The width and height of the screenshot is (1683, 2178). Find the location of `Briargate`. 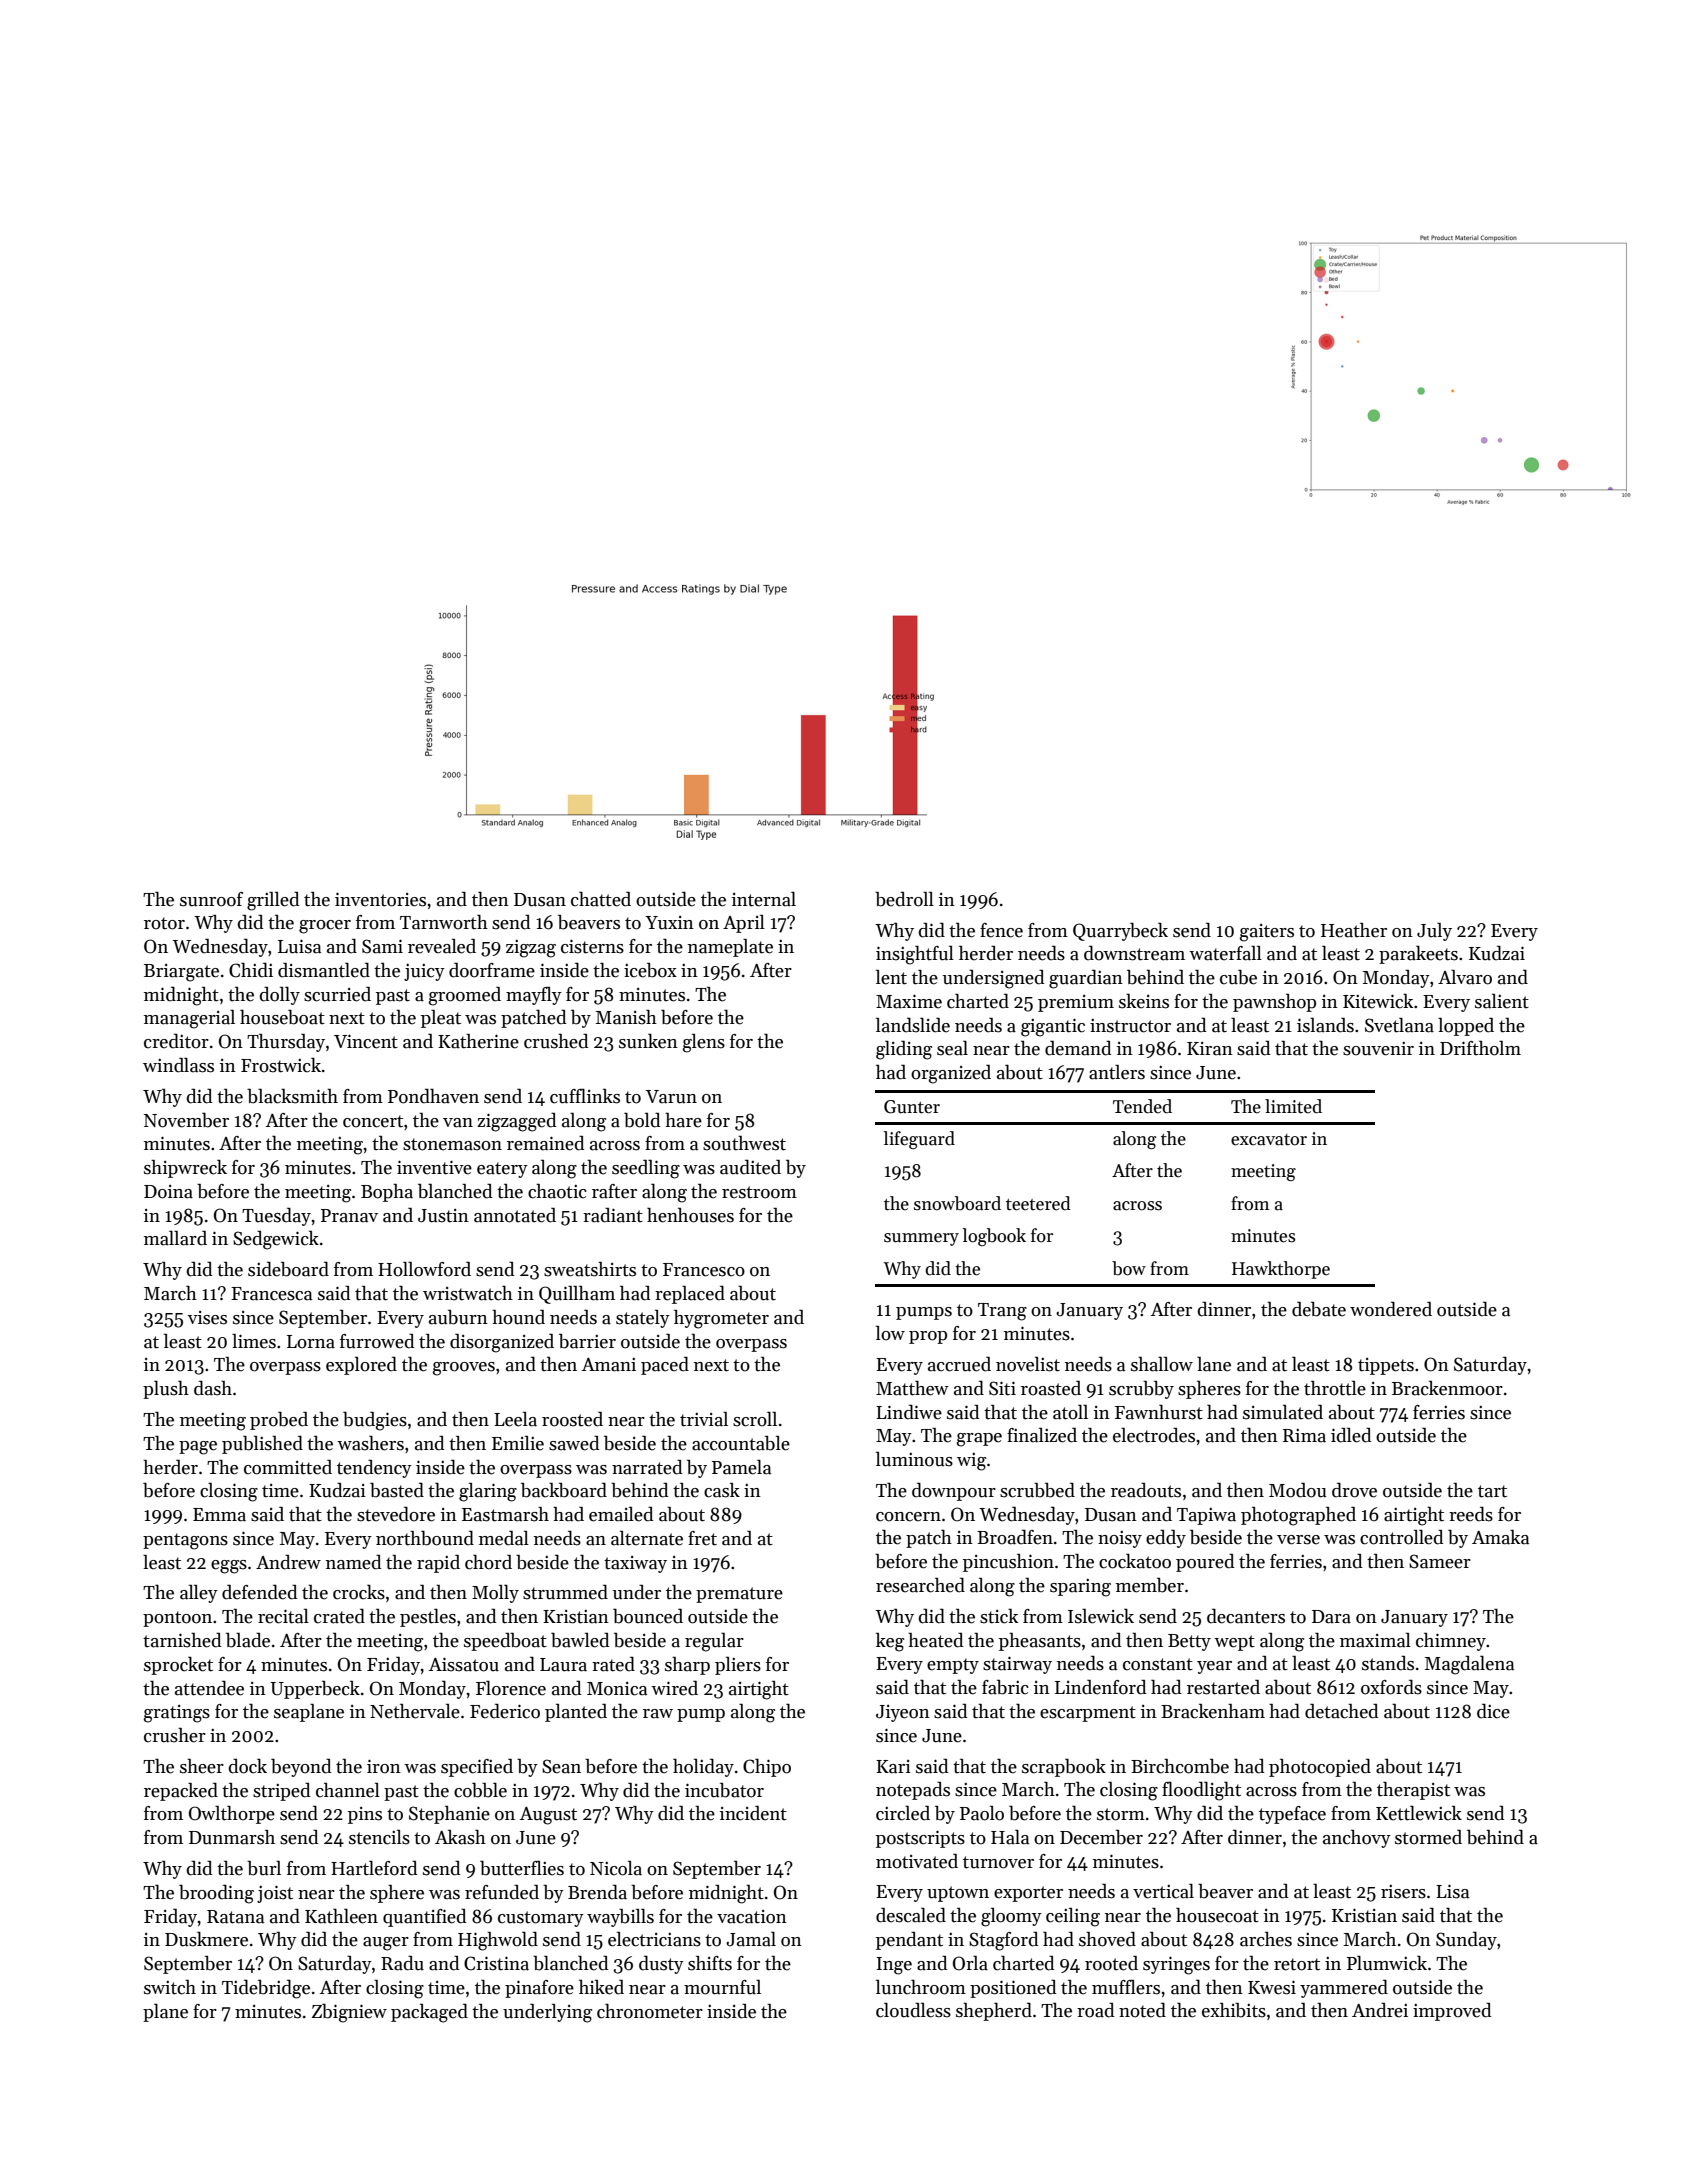

Briargate is located at coordinates (181, 973).
